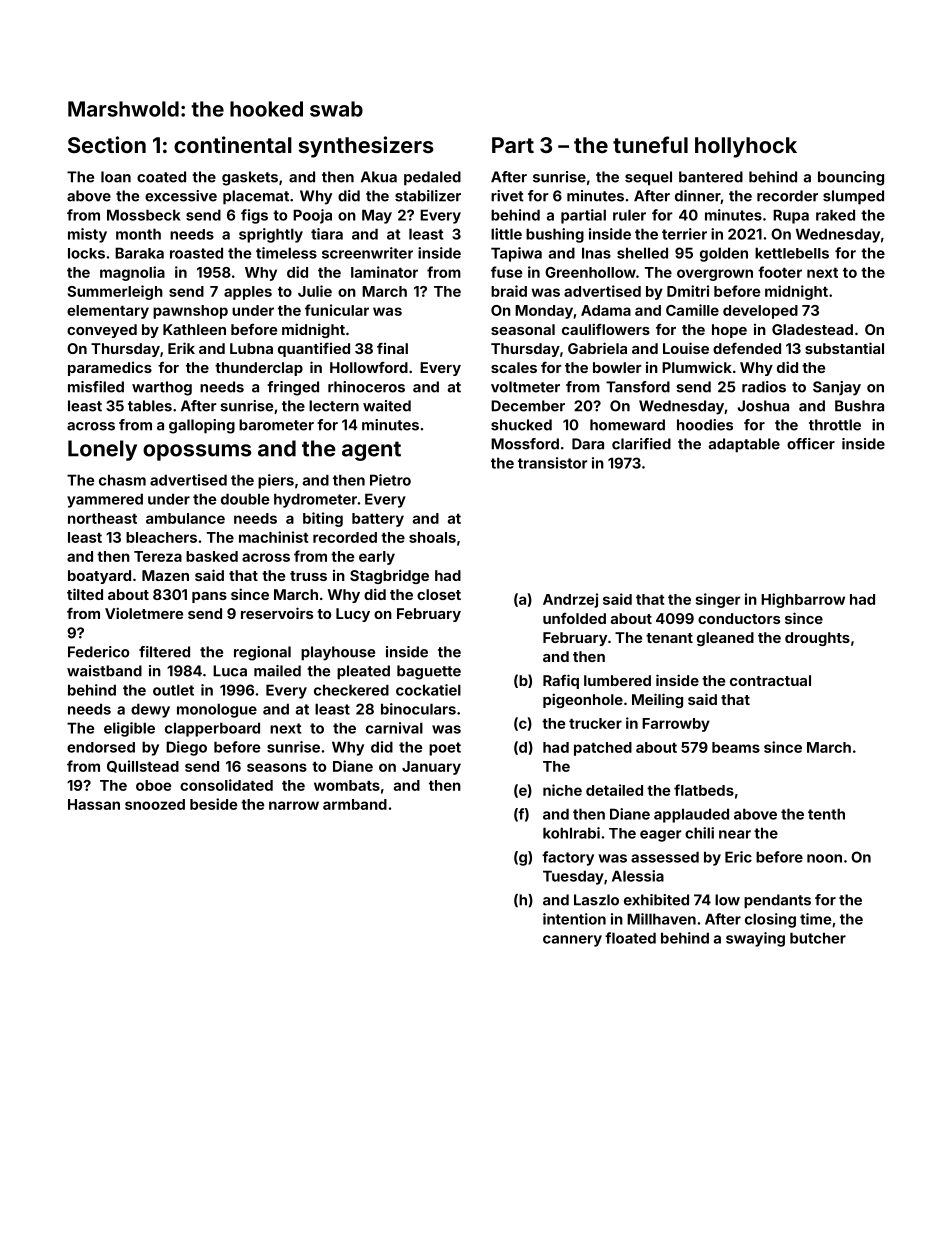  I want to click on seasons, so click(277, 767).
